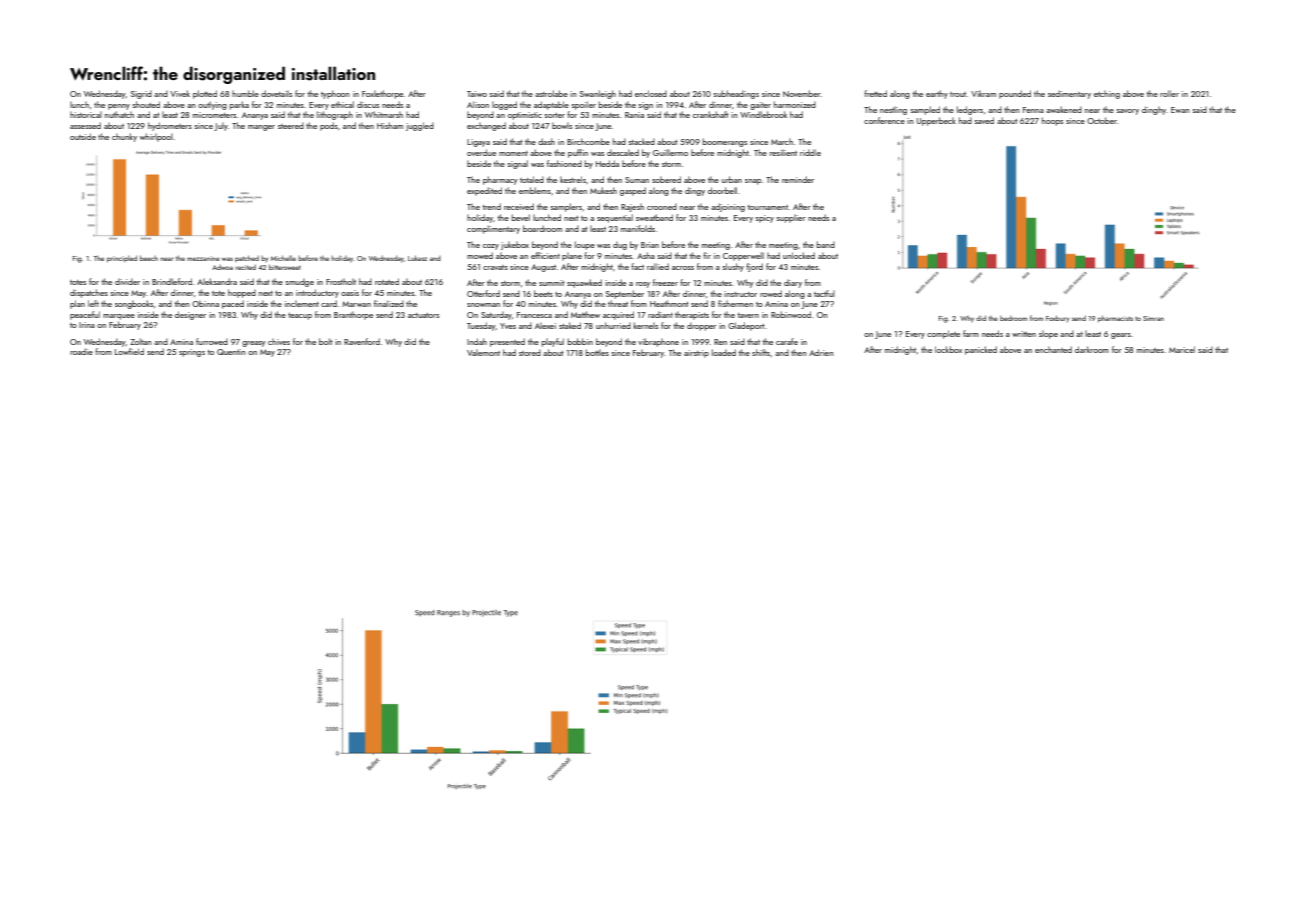 This page has width=1308, height=924. What do you see at coordinates (798, 179) in the page?
I see `reminder` at bounding box center [798, 179].
